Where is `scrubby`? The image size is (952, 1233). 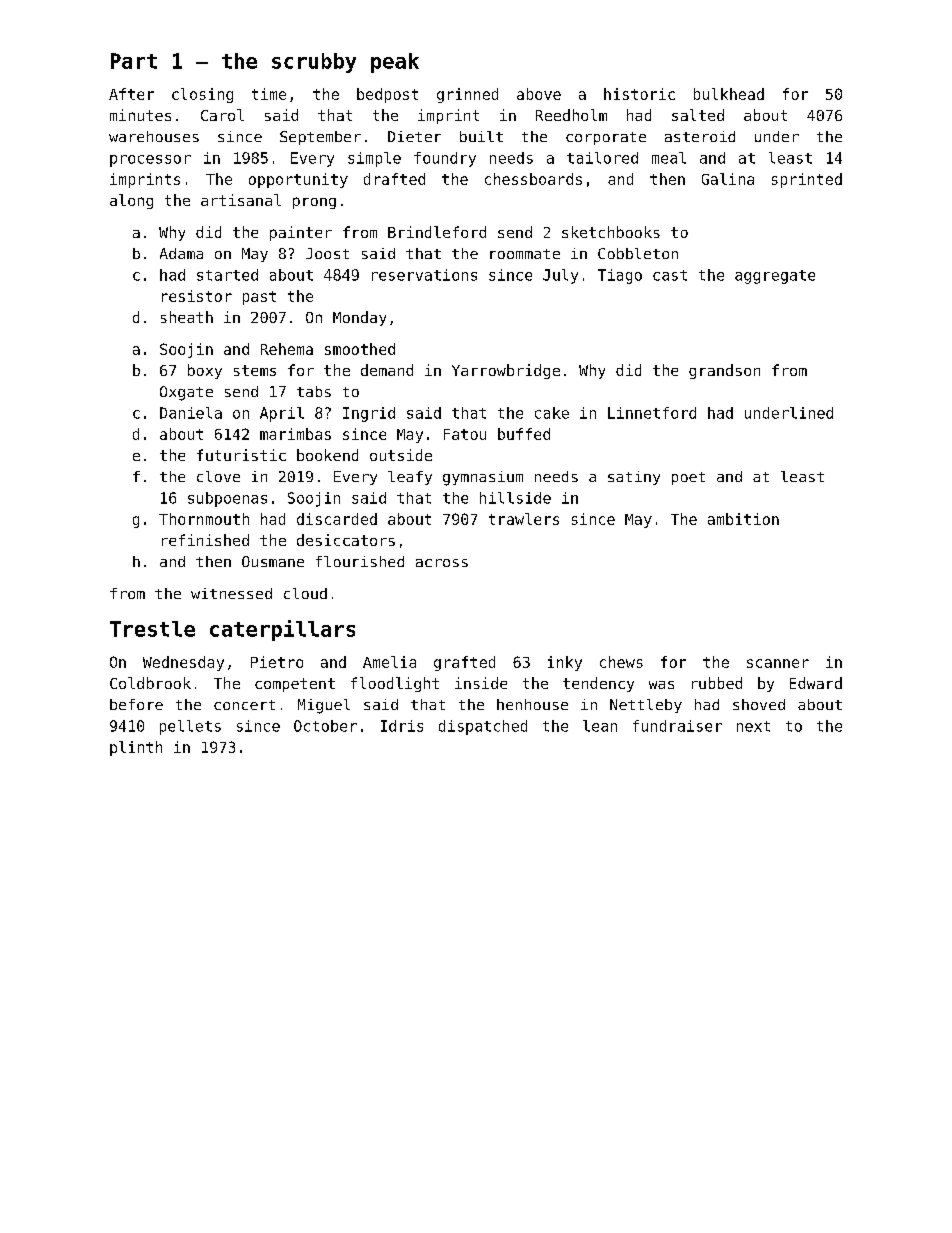 scrubby is located at coordinates (314, 63).
